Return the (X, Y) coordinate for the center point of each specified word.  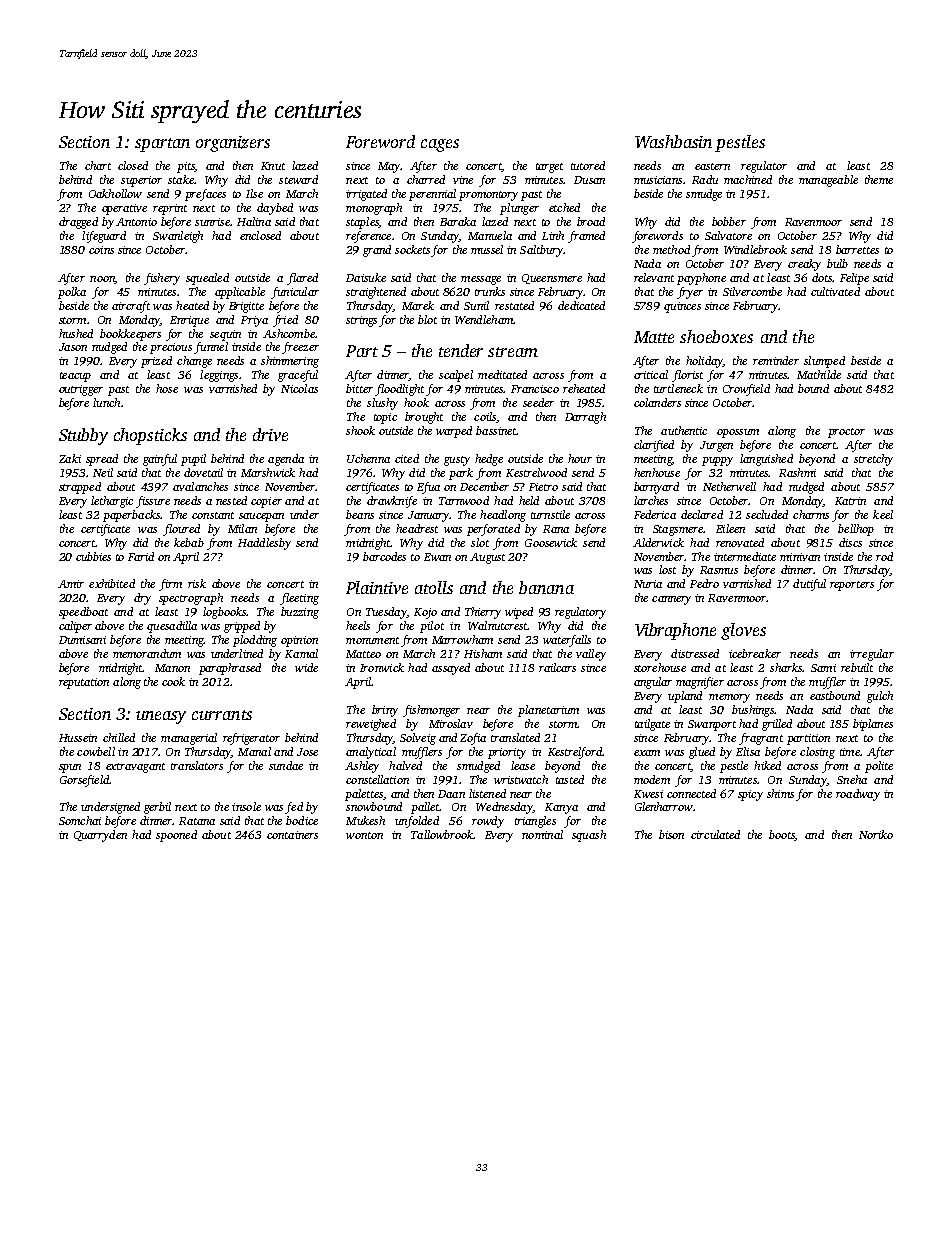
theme (879, 179)
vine (463, 180)
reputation (84, 683)
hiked (767, 765)
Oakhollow (115, 193)
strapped (80, 488)
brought (424, 418)
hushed (76, 333)
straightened (376, 293)
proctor (846, 433)
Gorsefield (84, 781)
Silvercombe (752, 291)
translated (515, 737)
